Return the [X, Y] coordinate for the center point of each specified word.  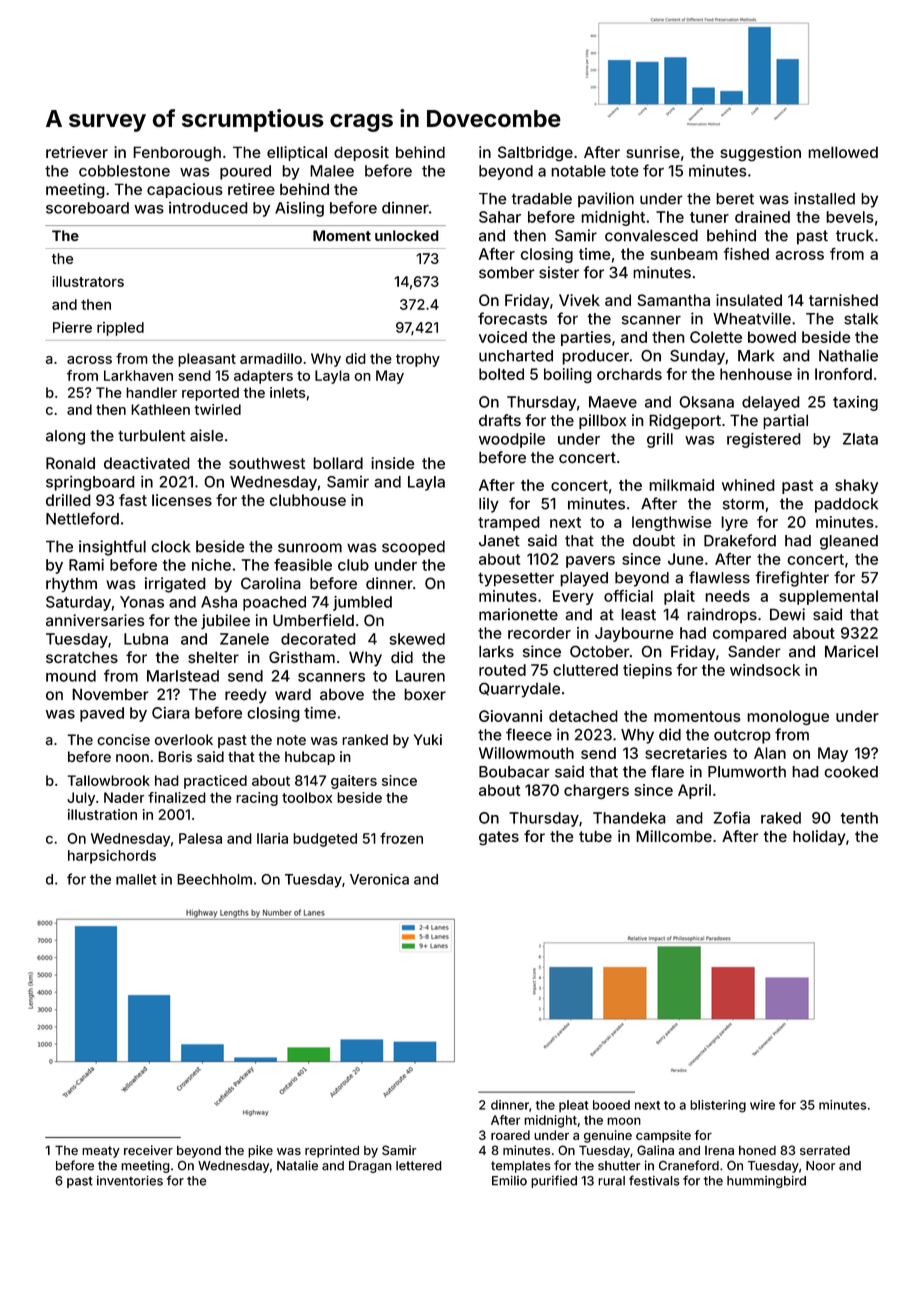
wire [762, 1105]
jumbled [362, 603]
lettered [419, 1166]
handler [151, 392]
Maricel [851, 651]
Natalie [297, 1165]
